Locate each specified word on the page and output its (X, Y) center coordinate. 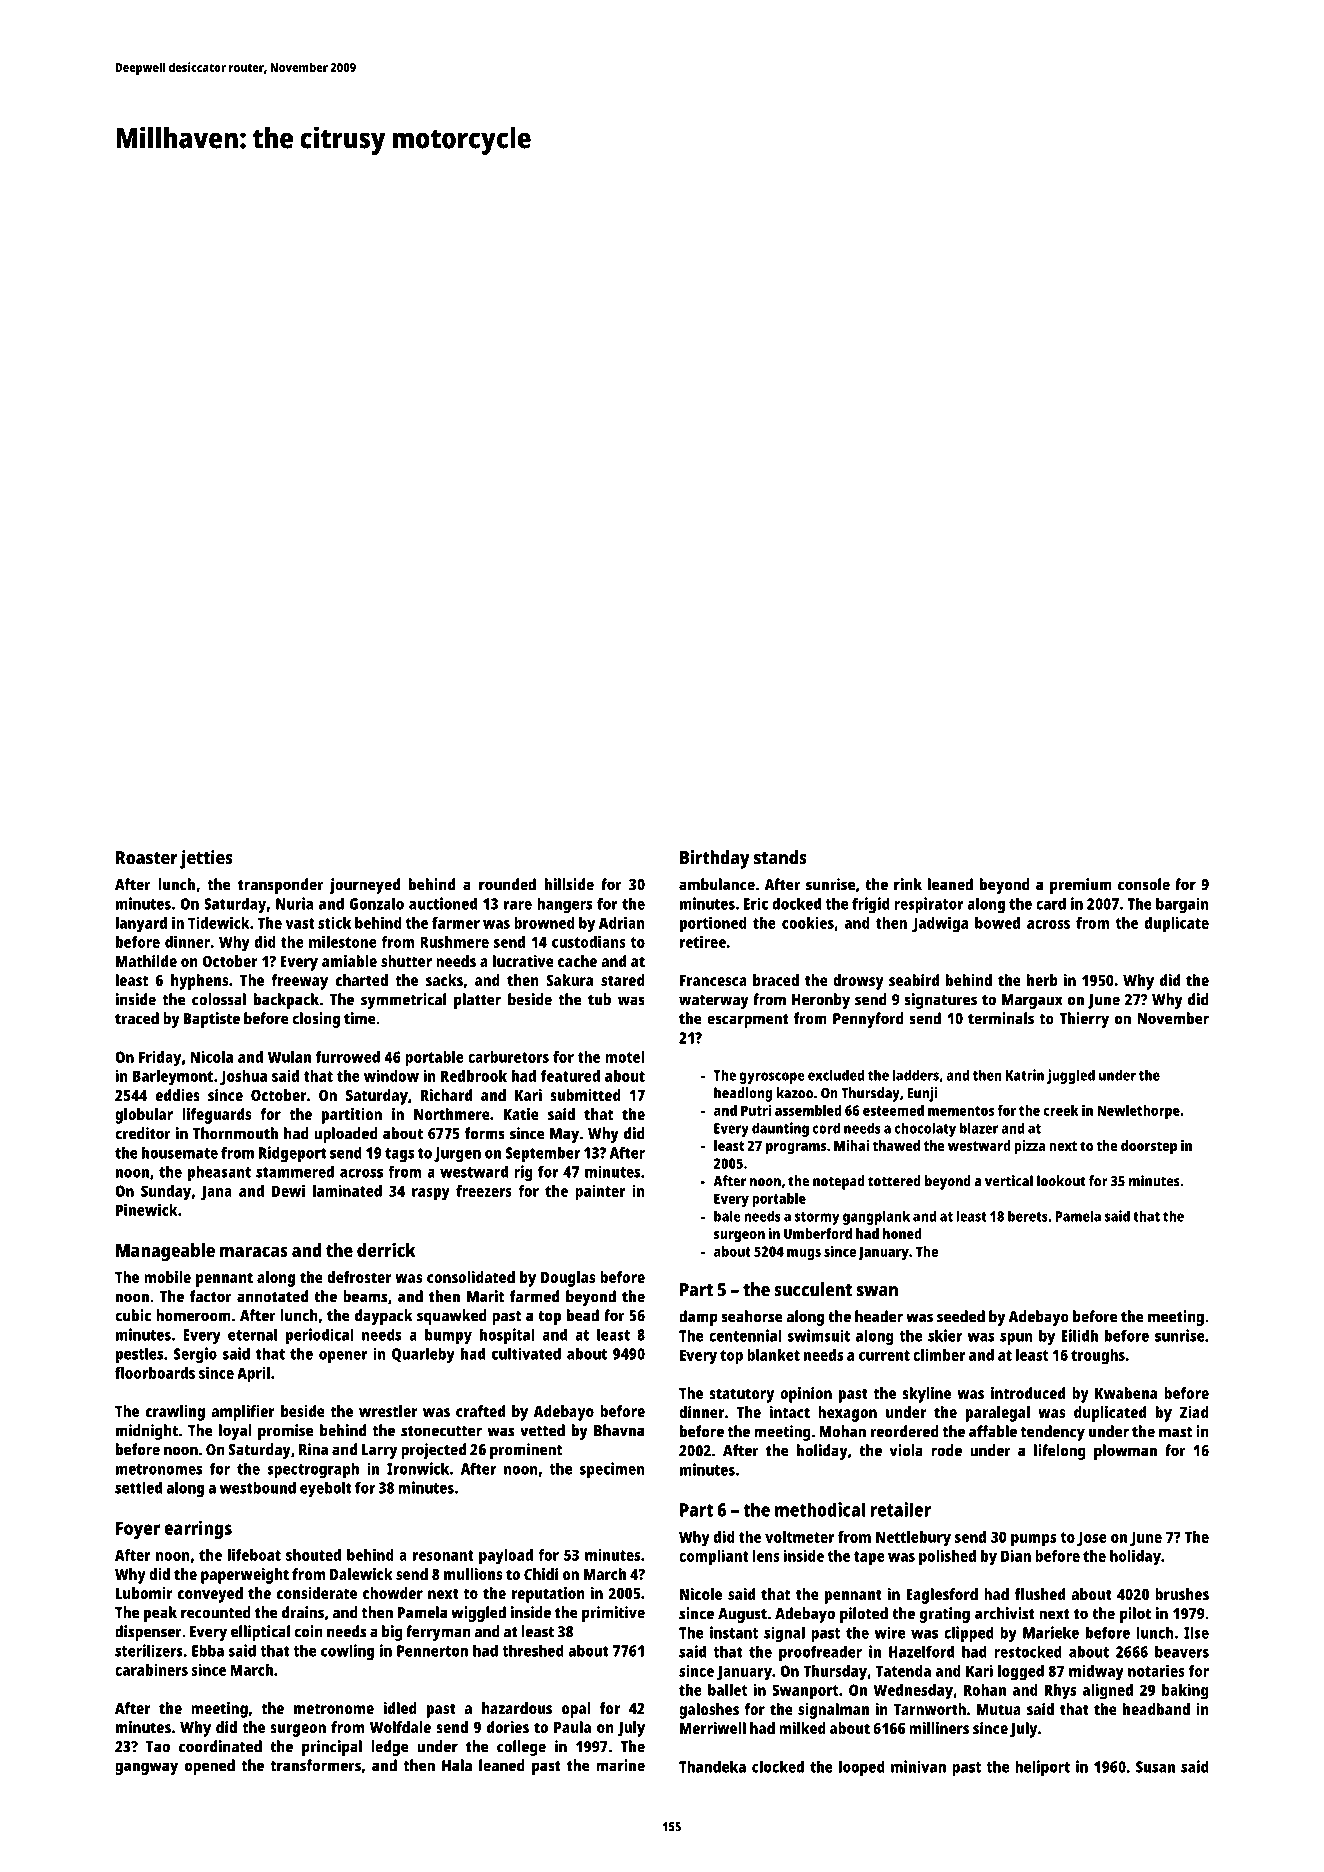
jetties (206, 859)
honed (902, 1233)
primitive (613, 1614)
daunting (780, 1129)
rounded (507, 884)
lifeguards (216, 1116)
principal (332, 1748)
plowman (1125, 1452)
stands (780, 857)
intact (790, 1412)
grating (945, 1615)
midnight (147, 1432)
